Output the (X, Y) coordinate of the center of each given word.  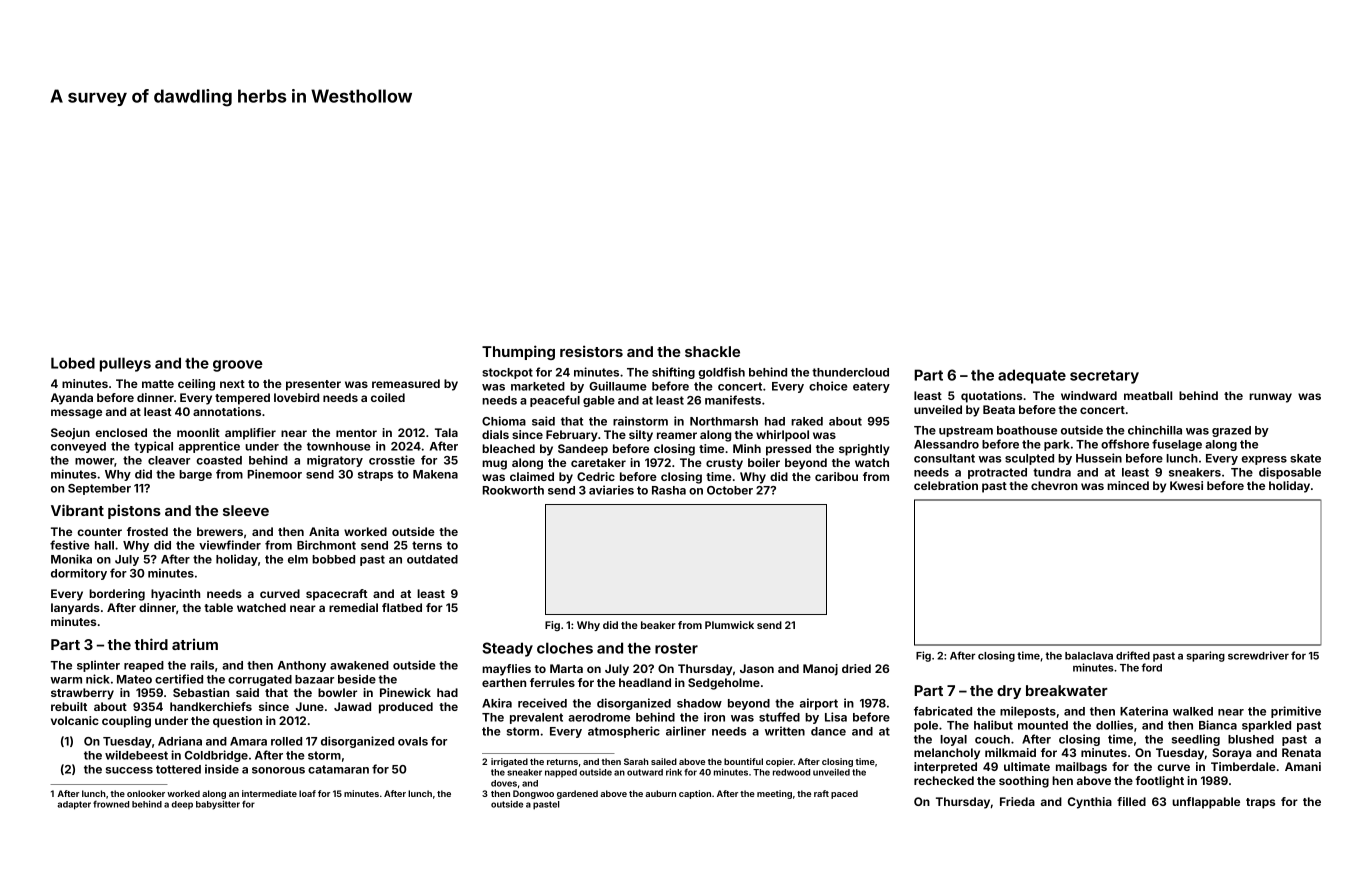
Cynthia (1090, 803)
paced (844, 794)
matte (158, 384)
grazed (1231, 431)
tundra (1052, 472)
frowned (111, 804)
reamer (677, 435)
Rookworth (513, 490)
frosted (147, 531)
